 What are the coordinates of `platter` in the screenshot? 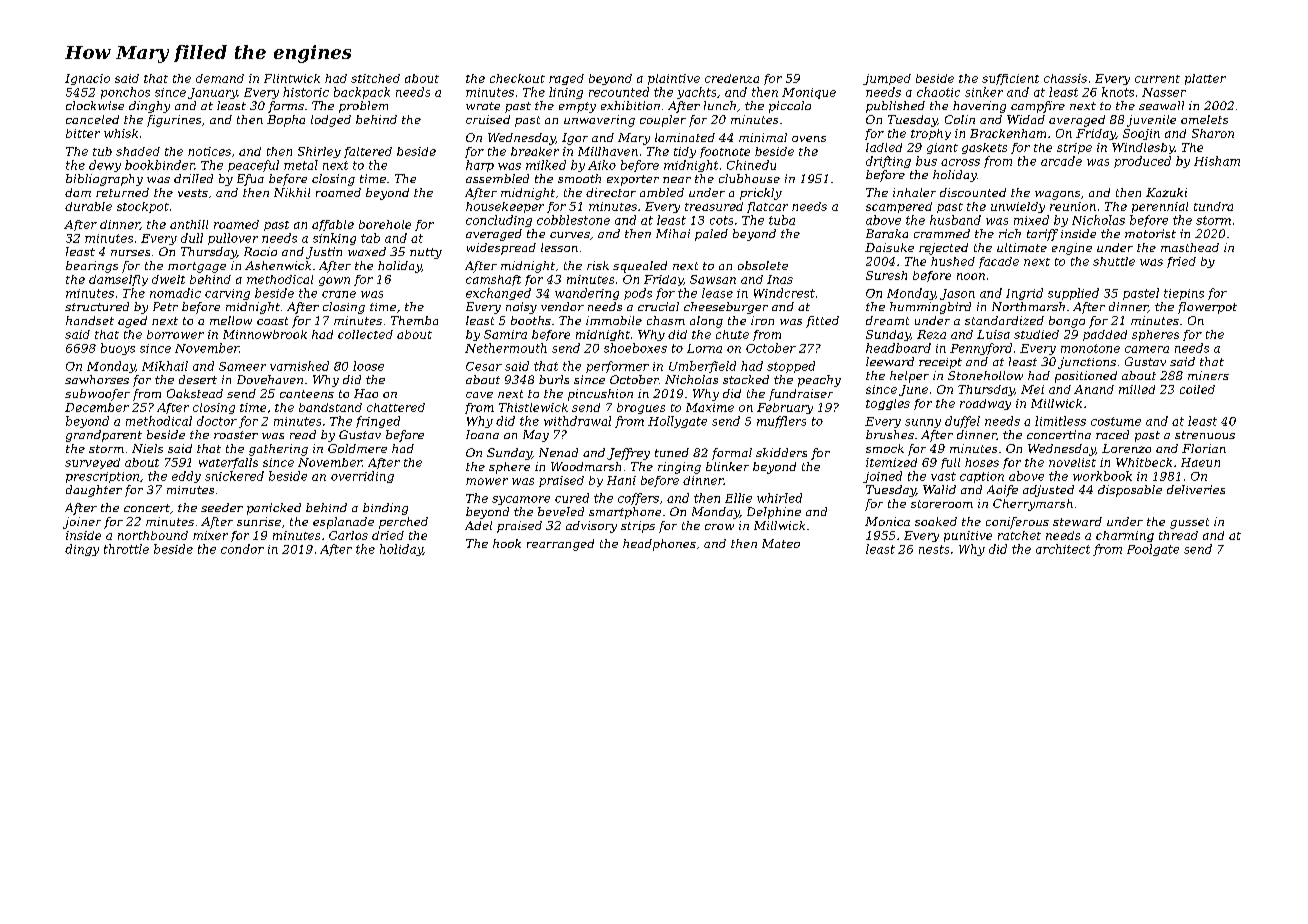 It's located at (1205, 79).
